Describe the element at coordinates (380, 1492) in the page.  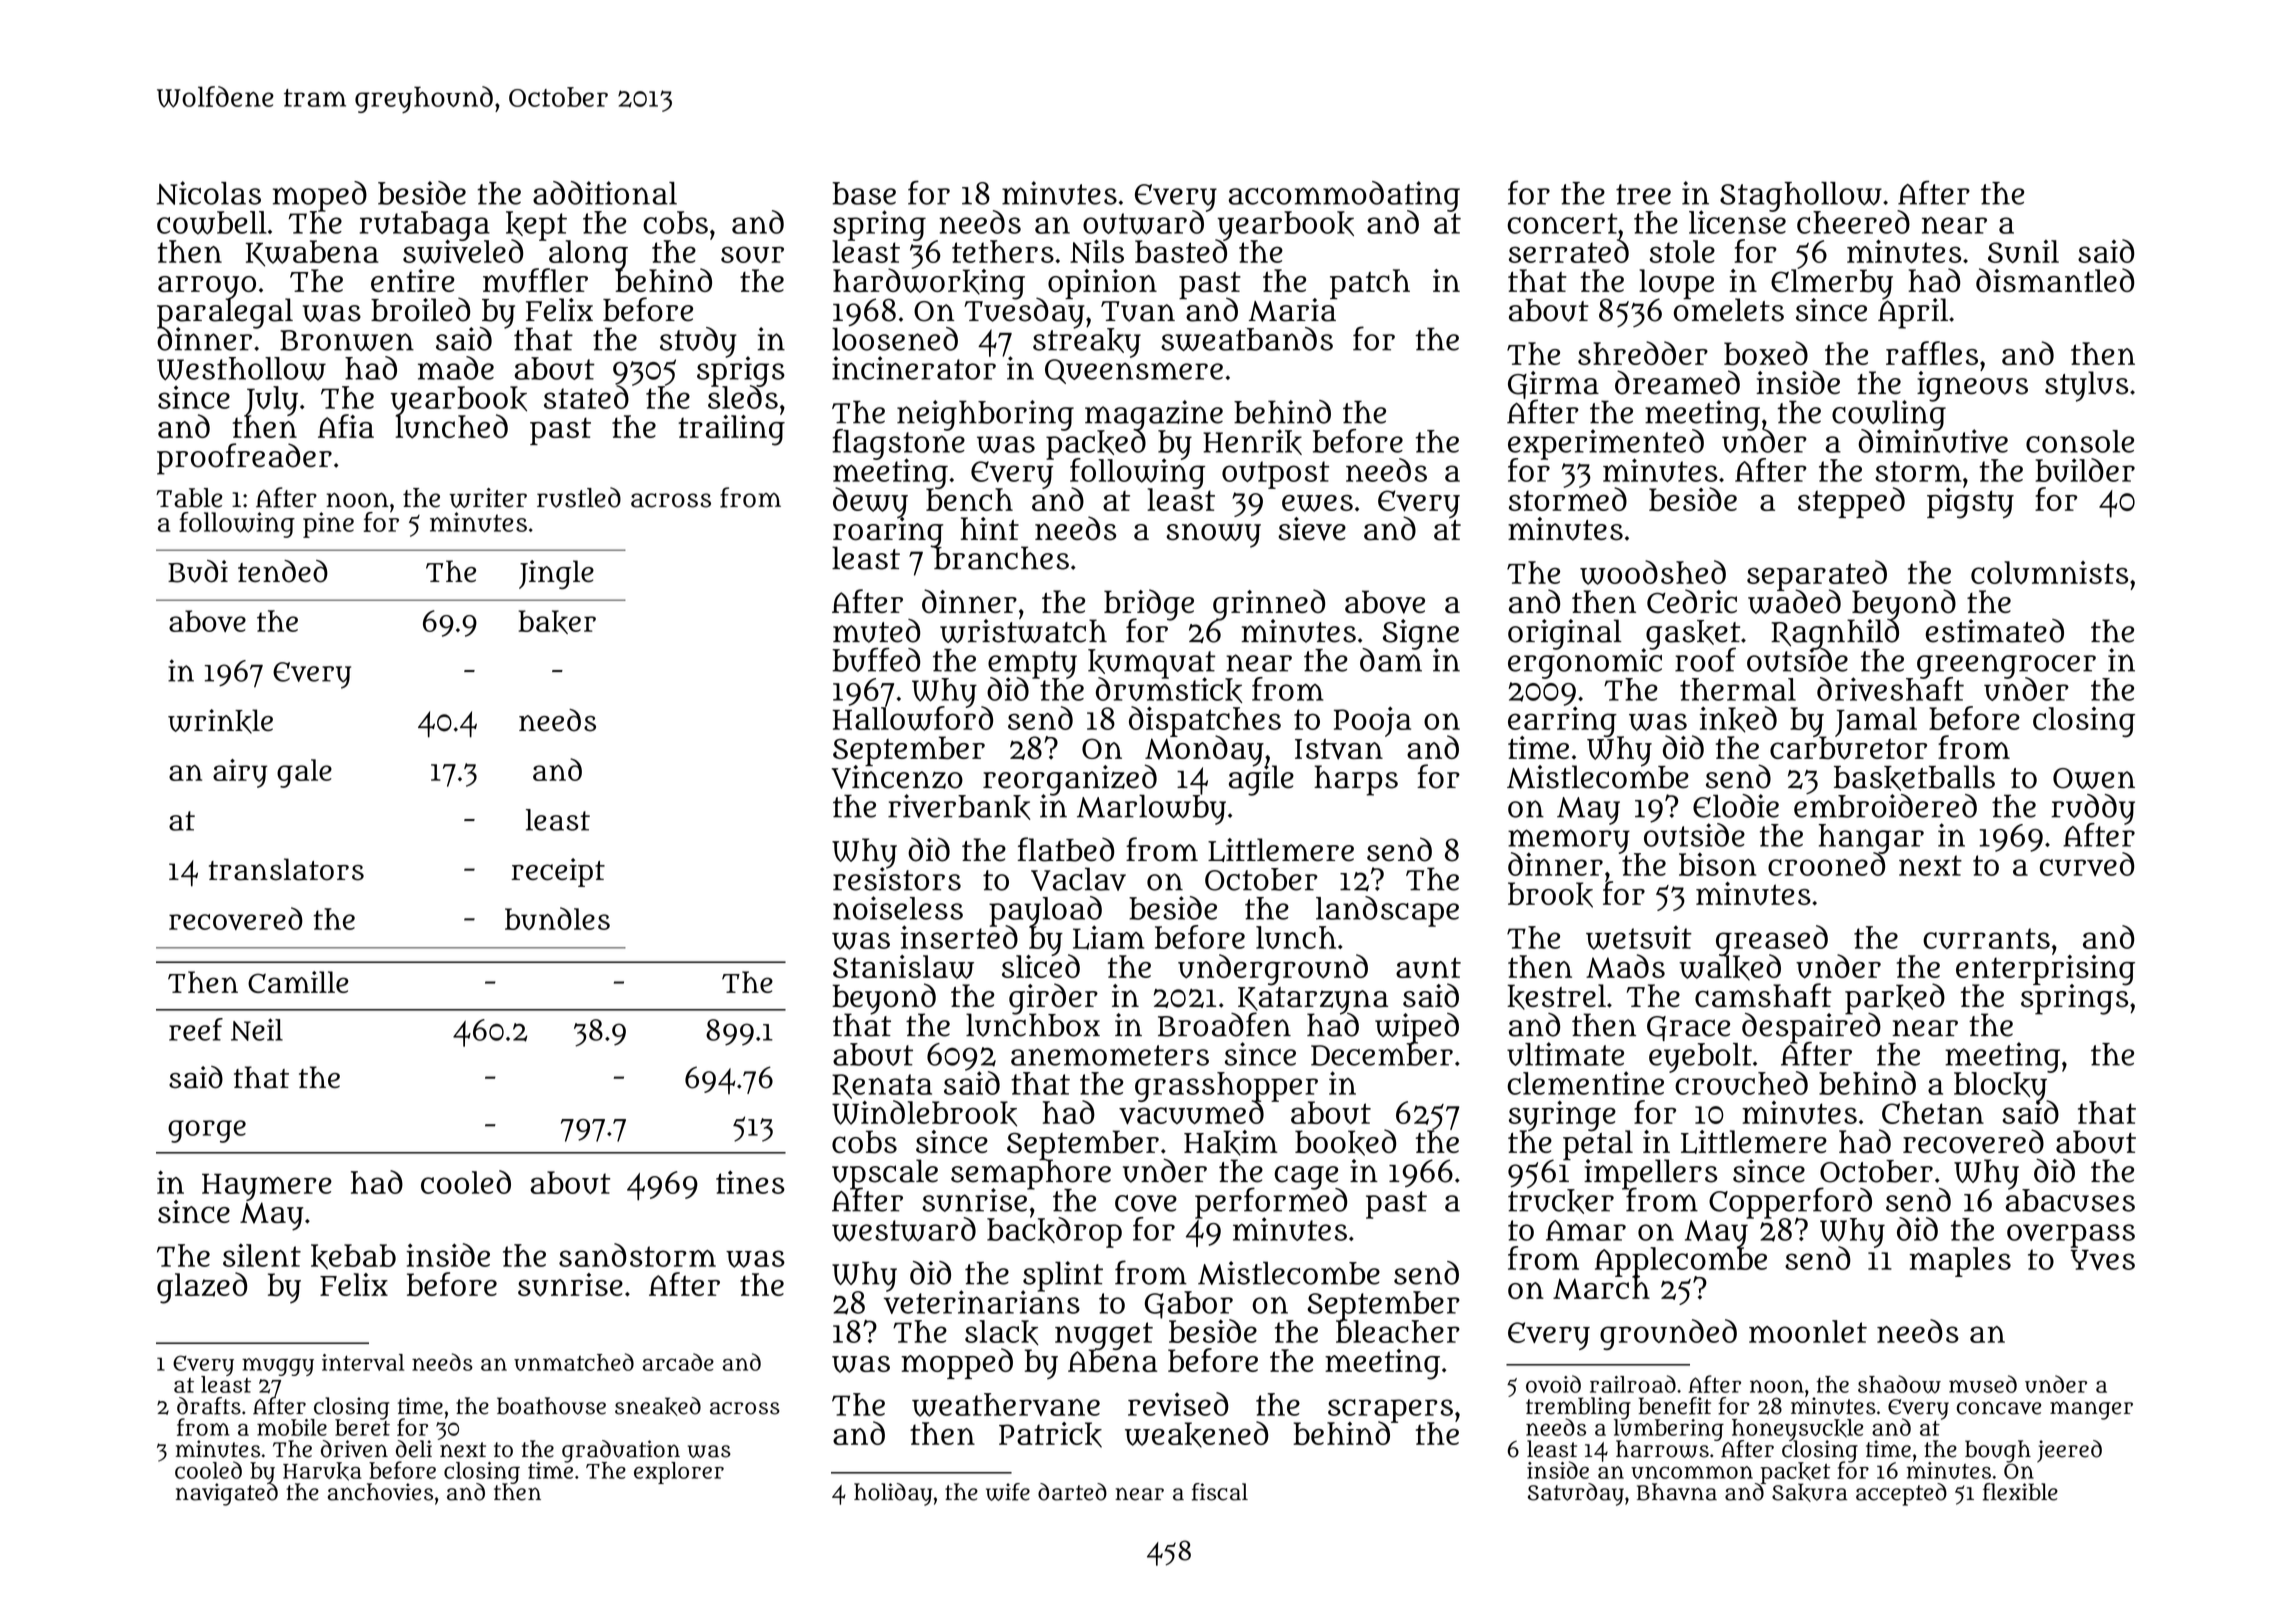
I see `anchovies` at that location.
